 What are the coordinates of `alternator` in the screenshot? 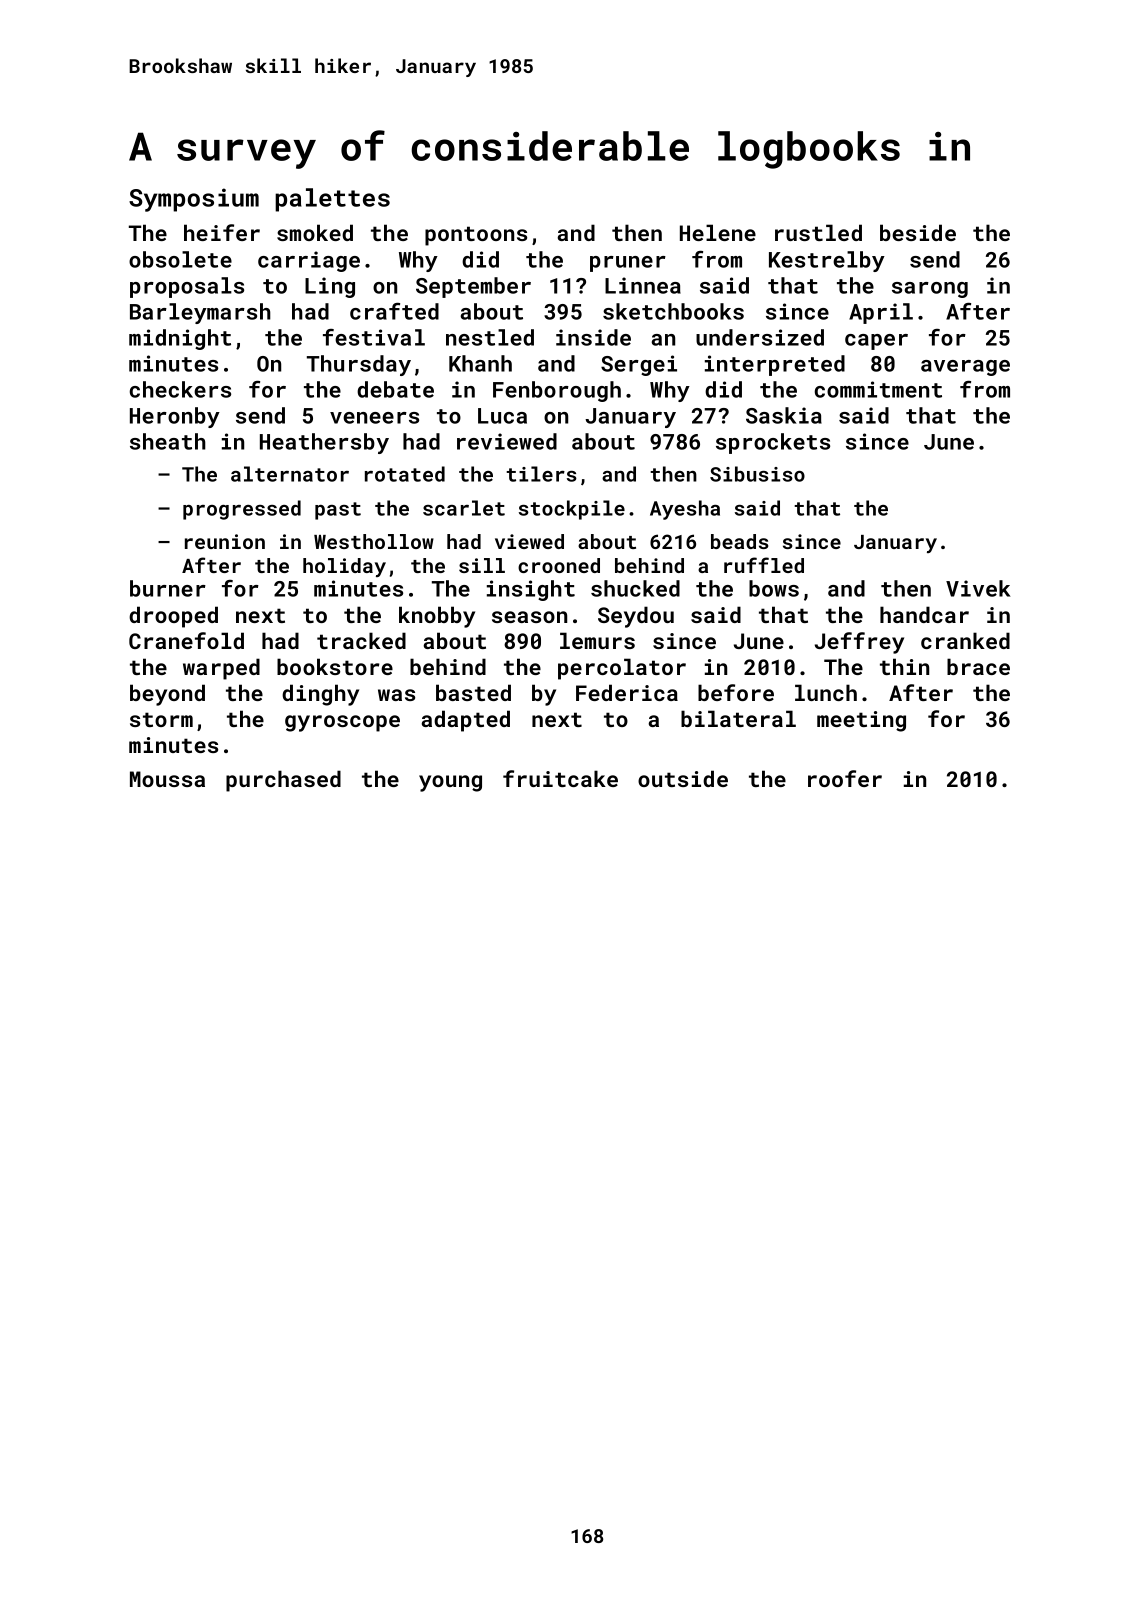 It's located at (290, 474).
